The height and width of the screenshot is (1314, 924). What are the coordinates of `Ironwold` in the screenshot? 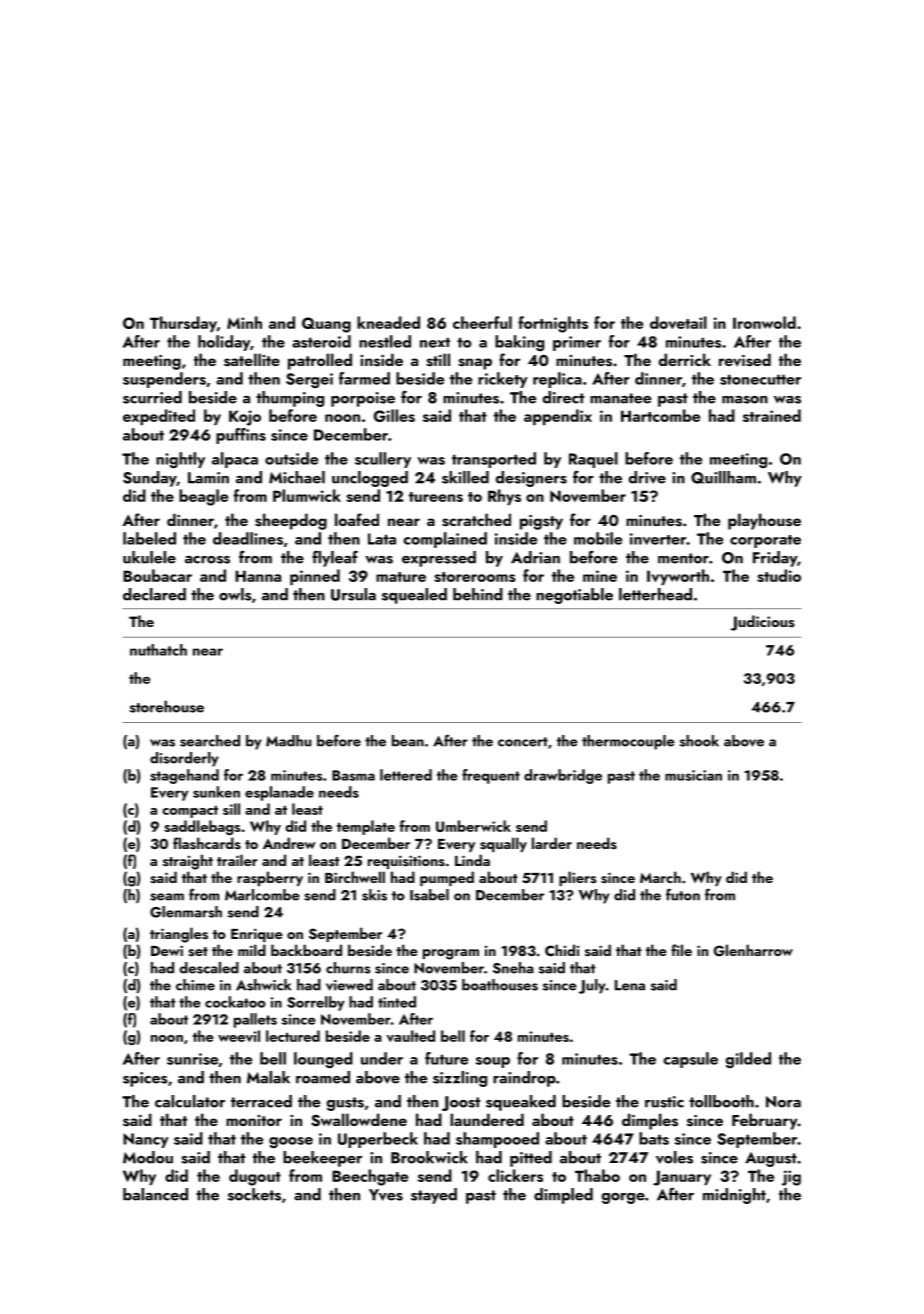 It's located at (764, 322).
